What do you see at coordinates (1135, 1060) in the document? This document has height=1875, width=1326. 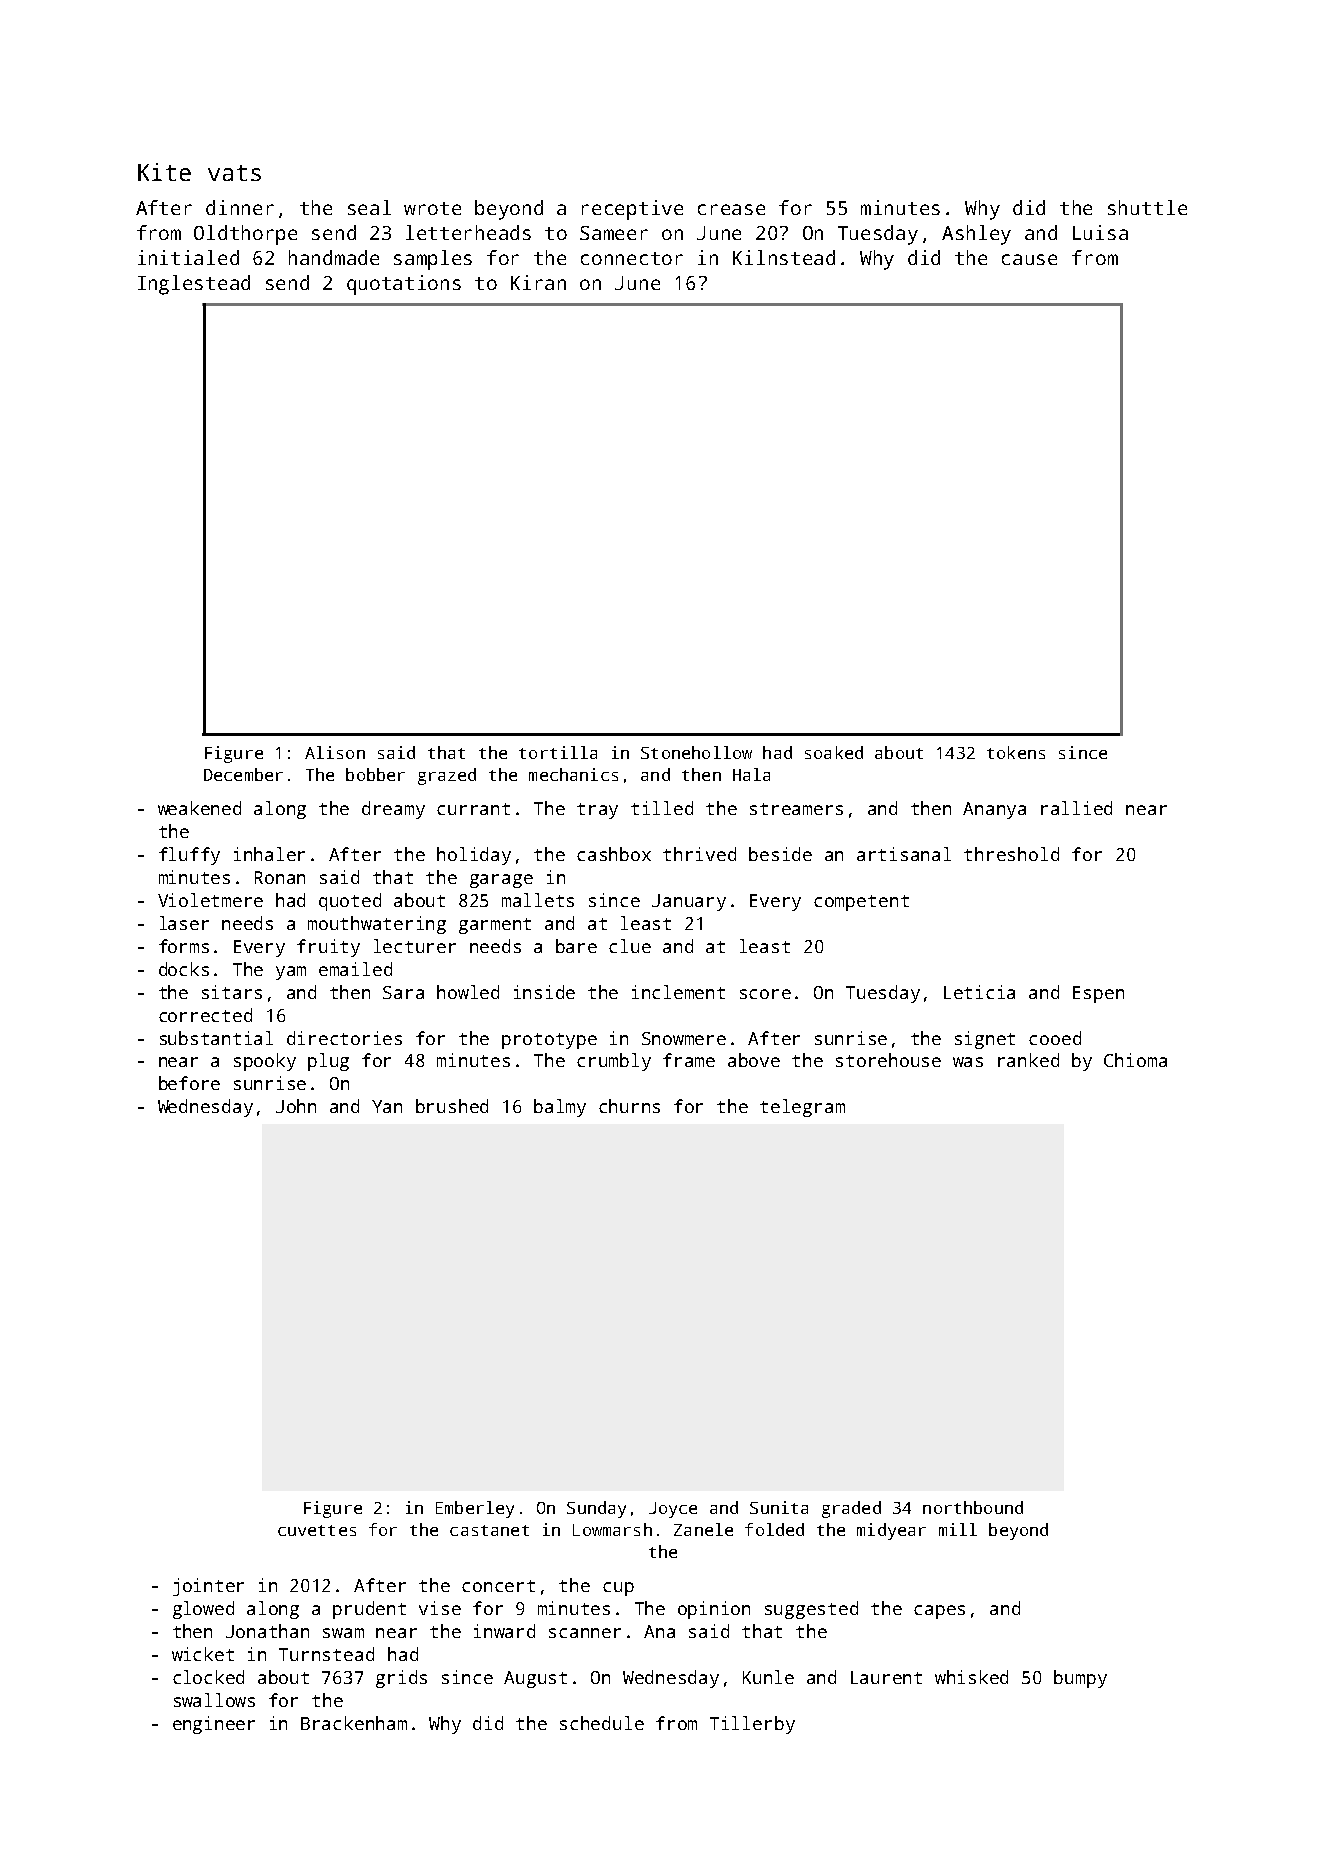 I see `Chioma` at bounding box center [1135, 1060].
